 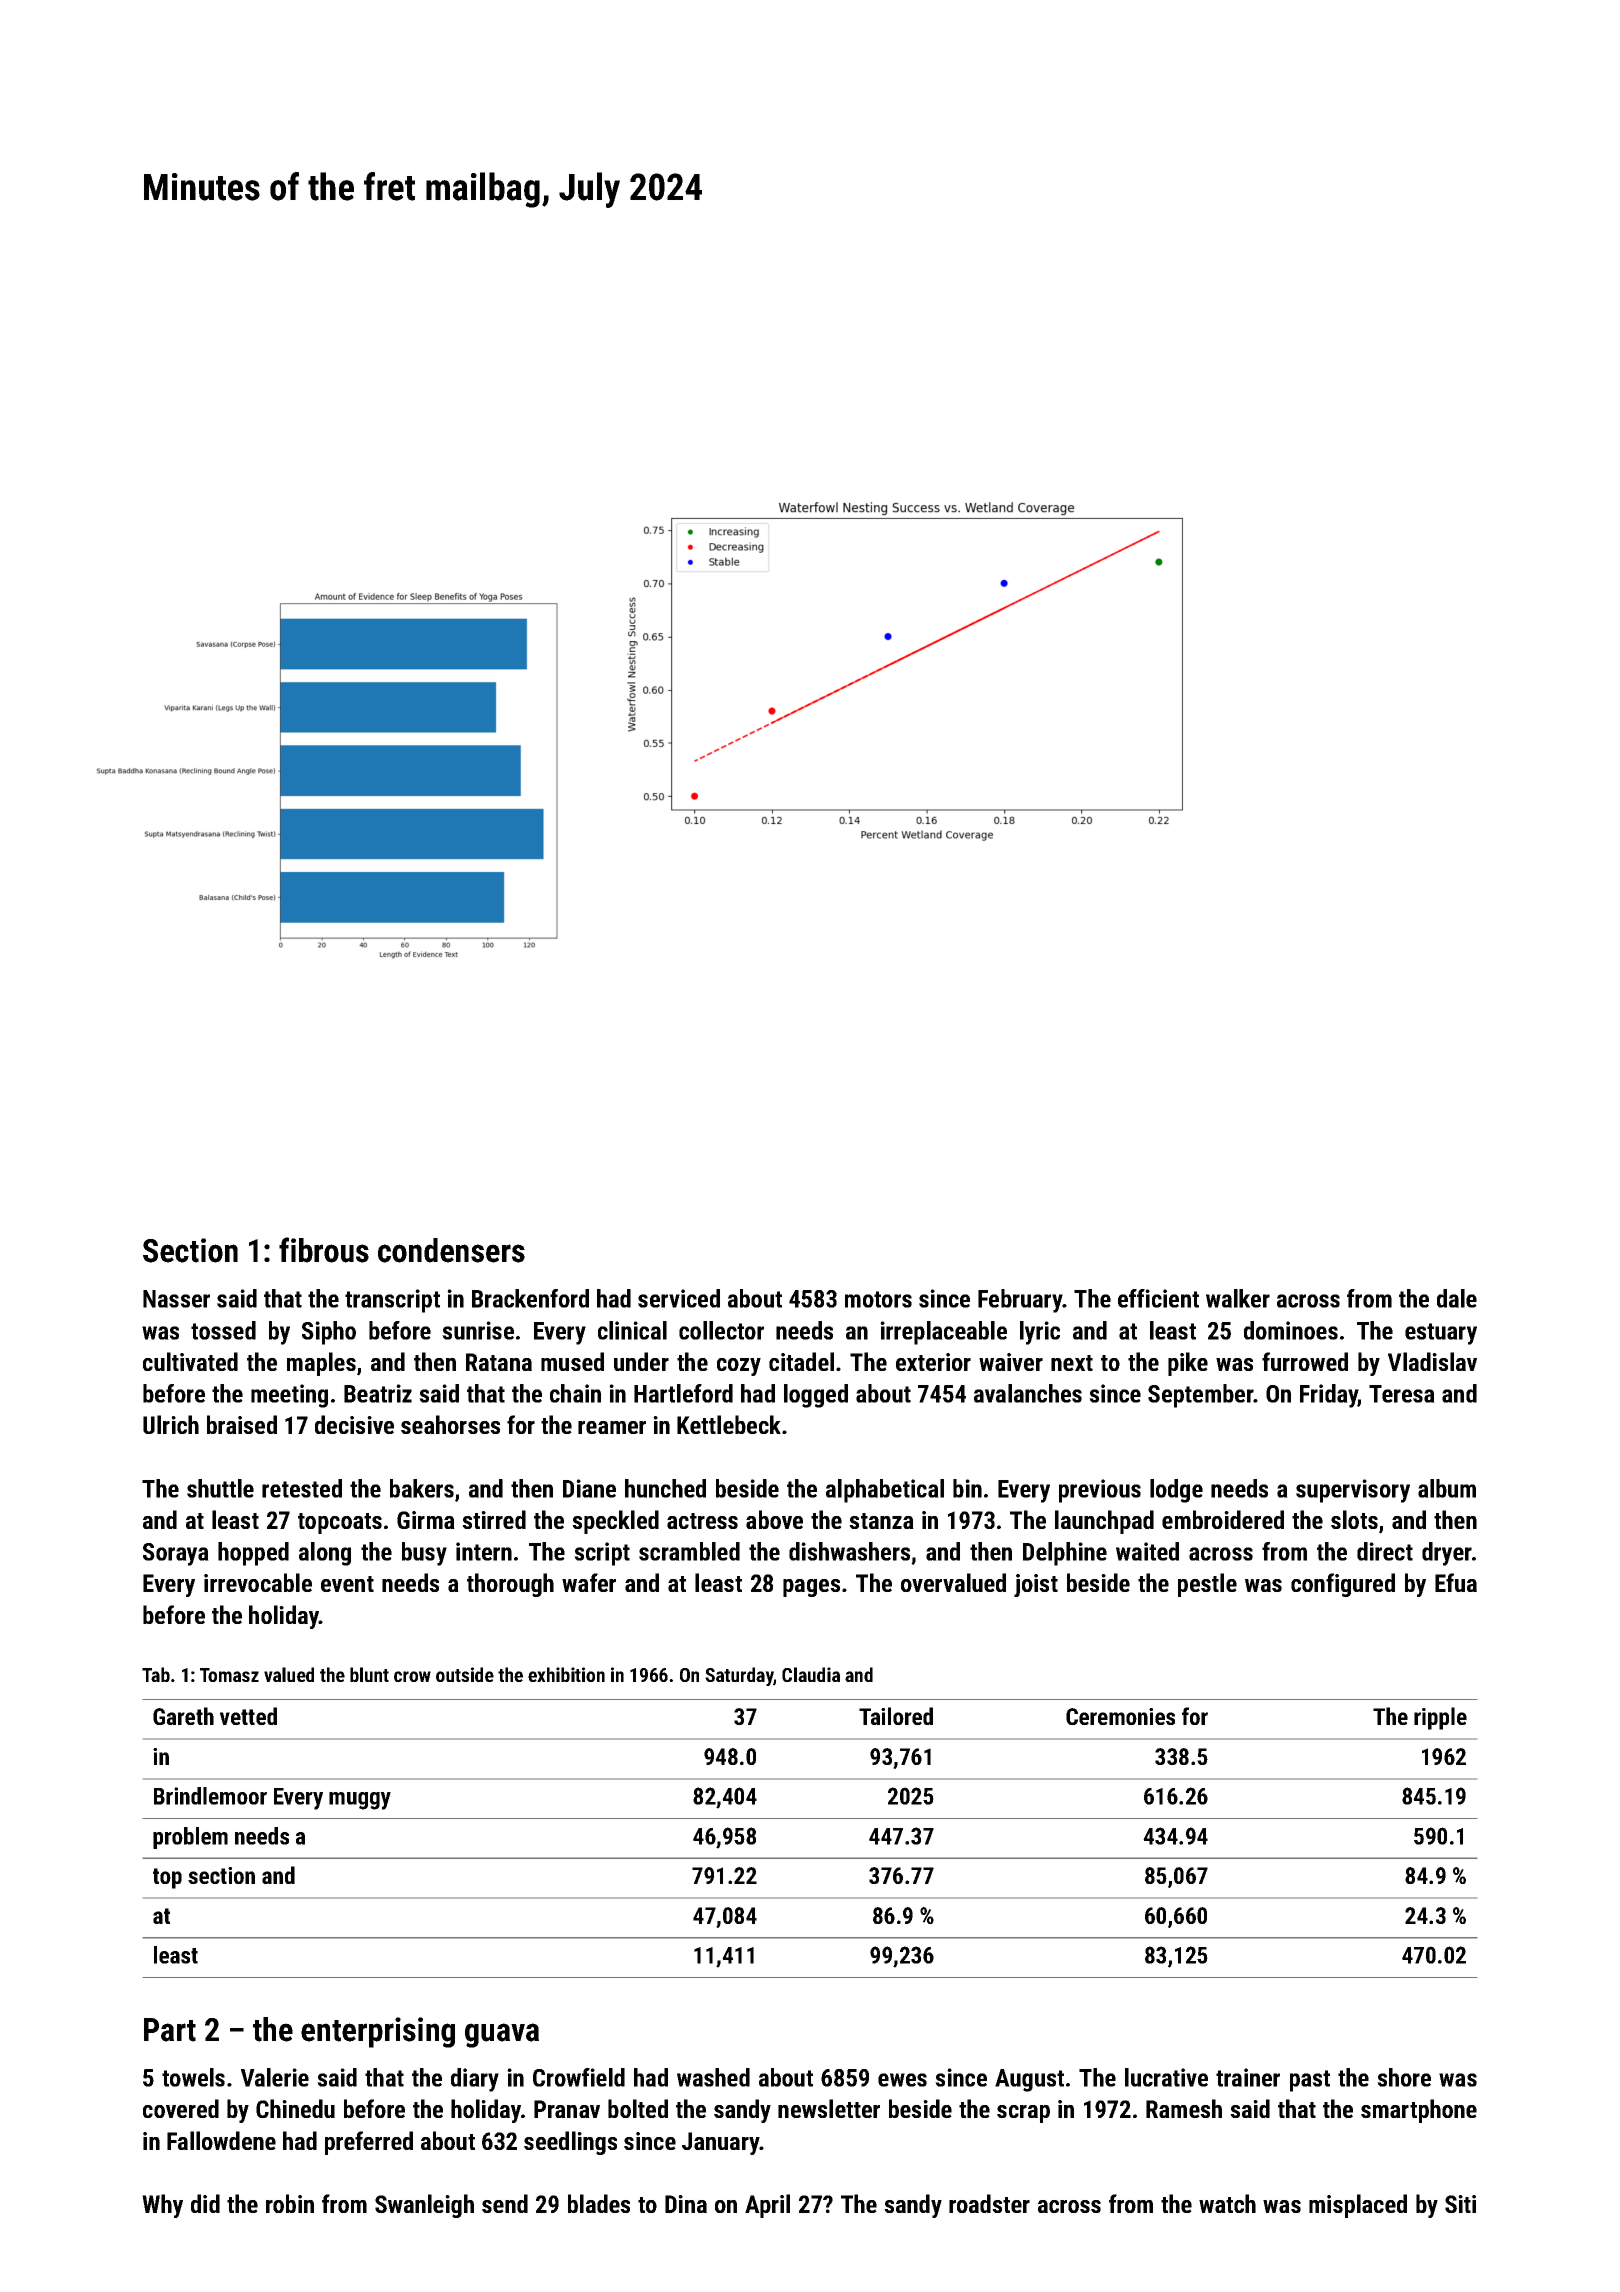 I want to click on above, so click(x=774, y=1519).
